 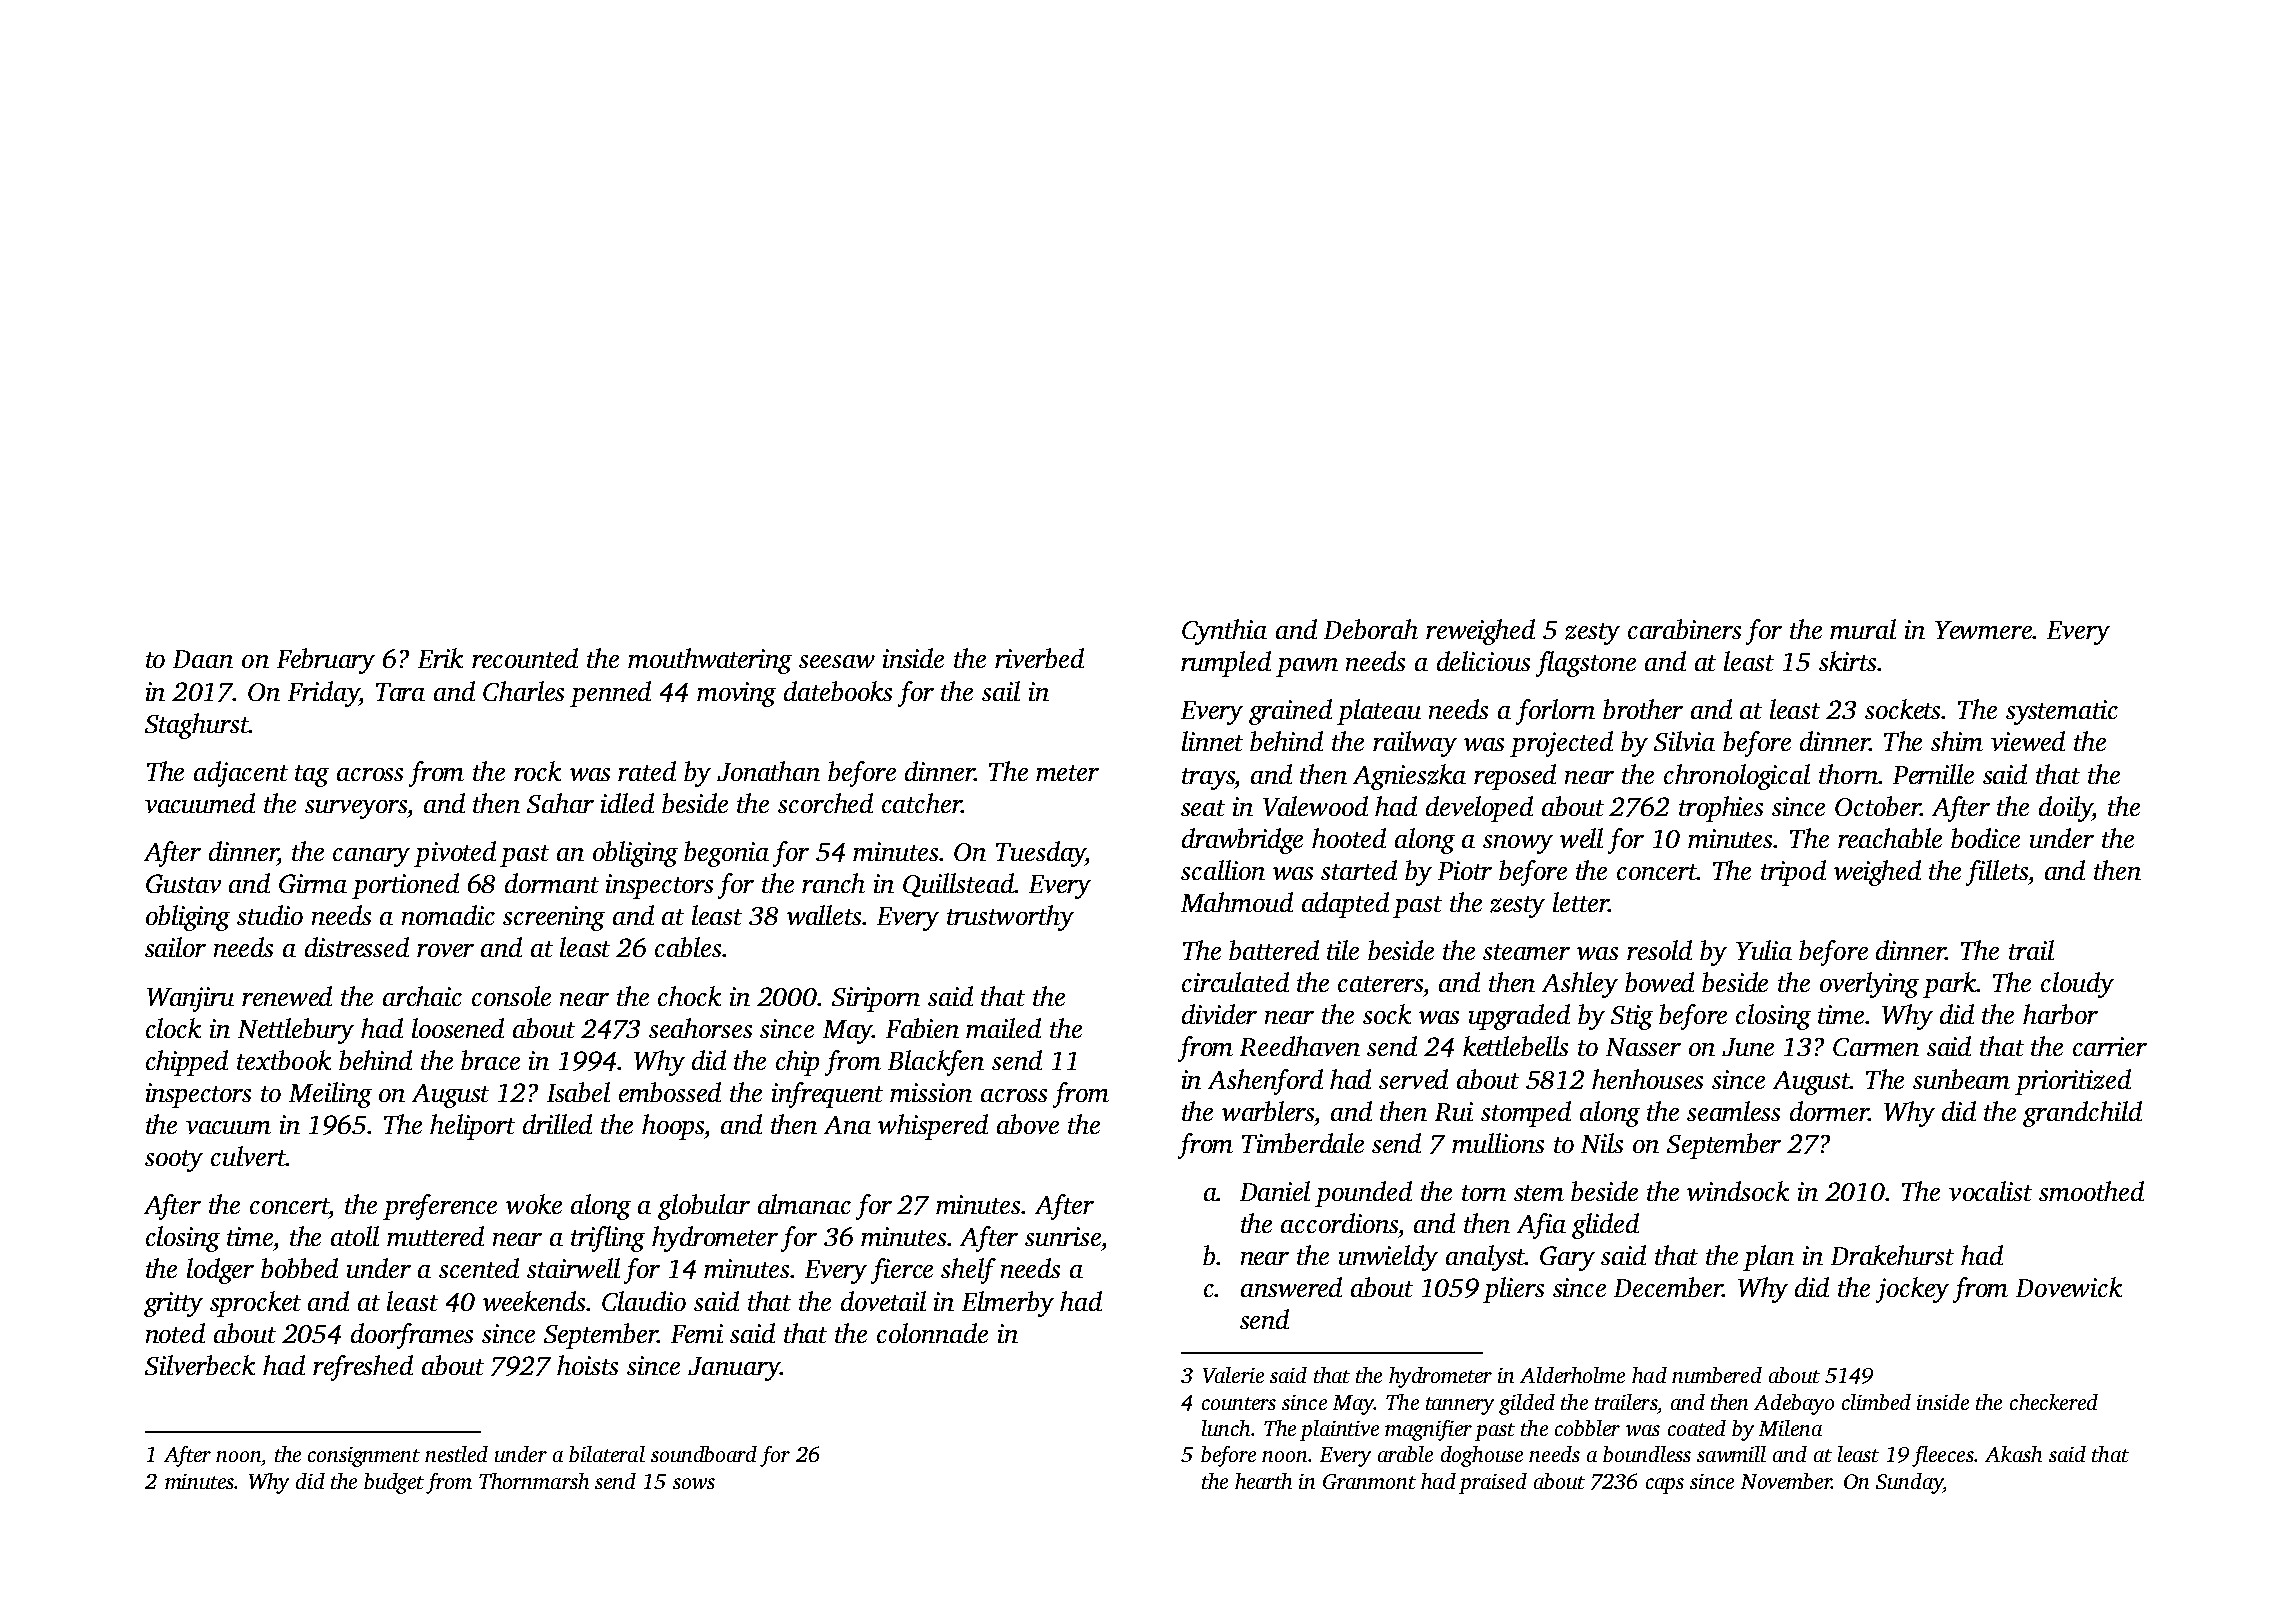 I want to click on Cynthia, so click(x=1224, y=632).
